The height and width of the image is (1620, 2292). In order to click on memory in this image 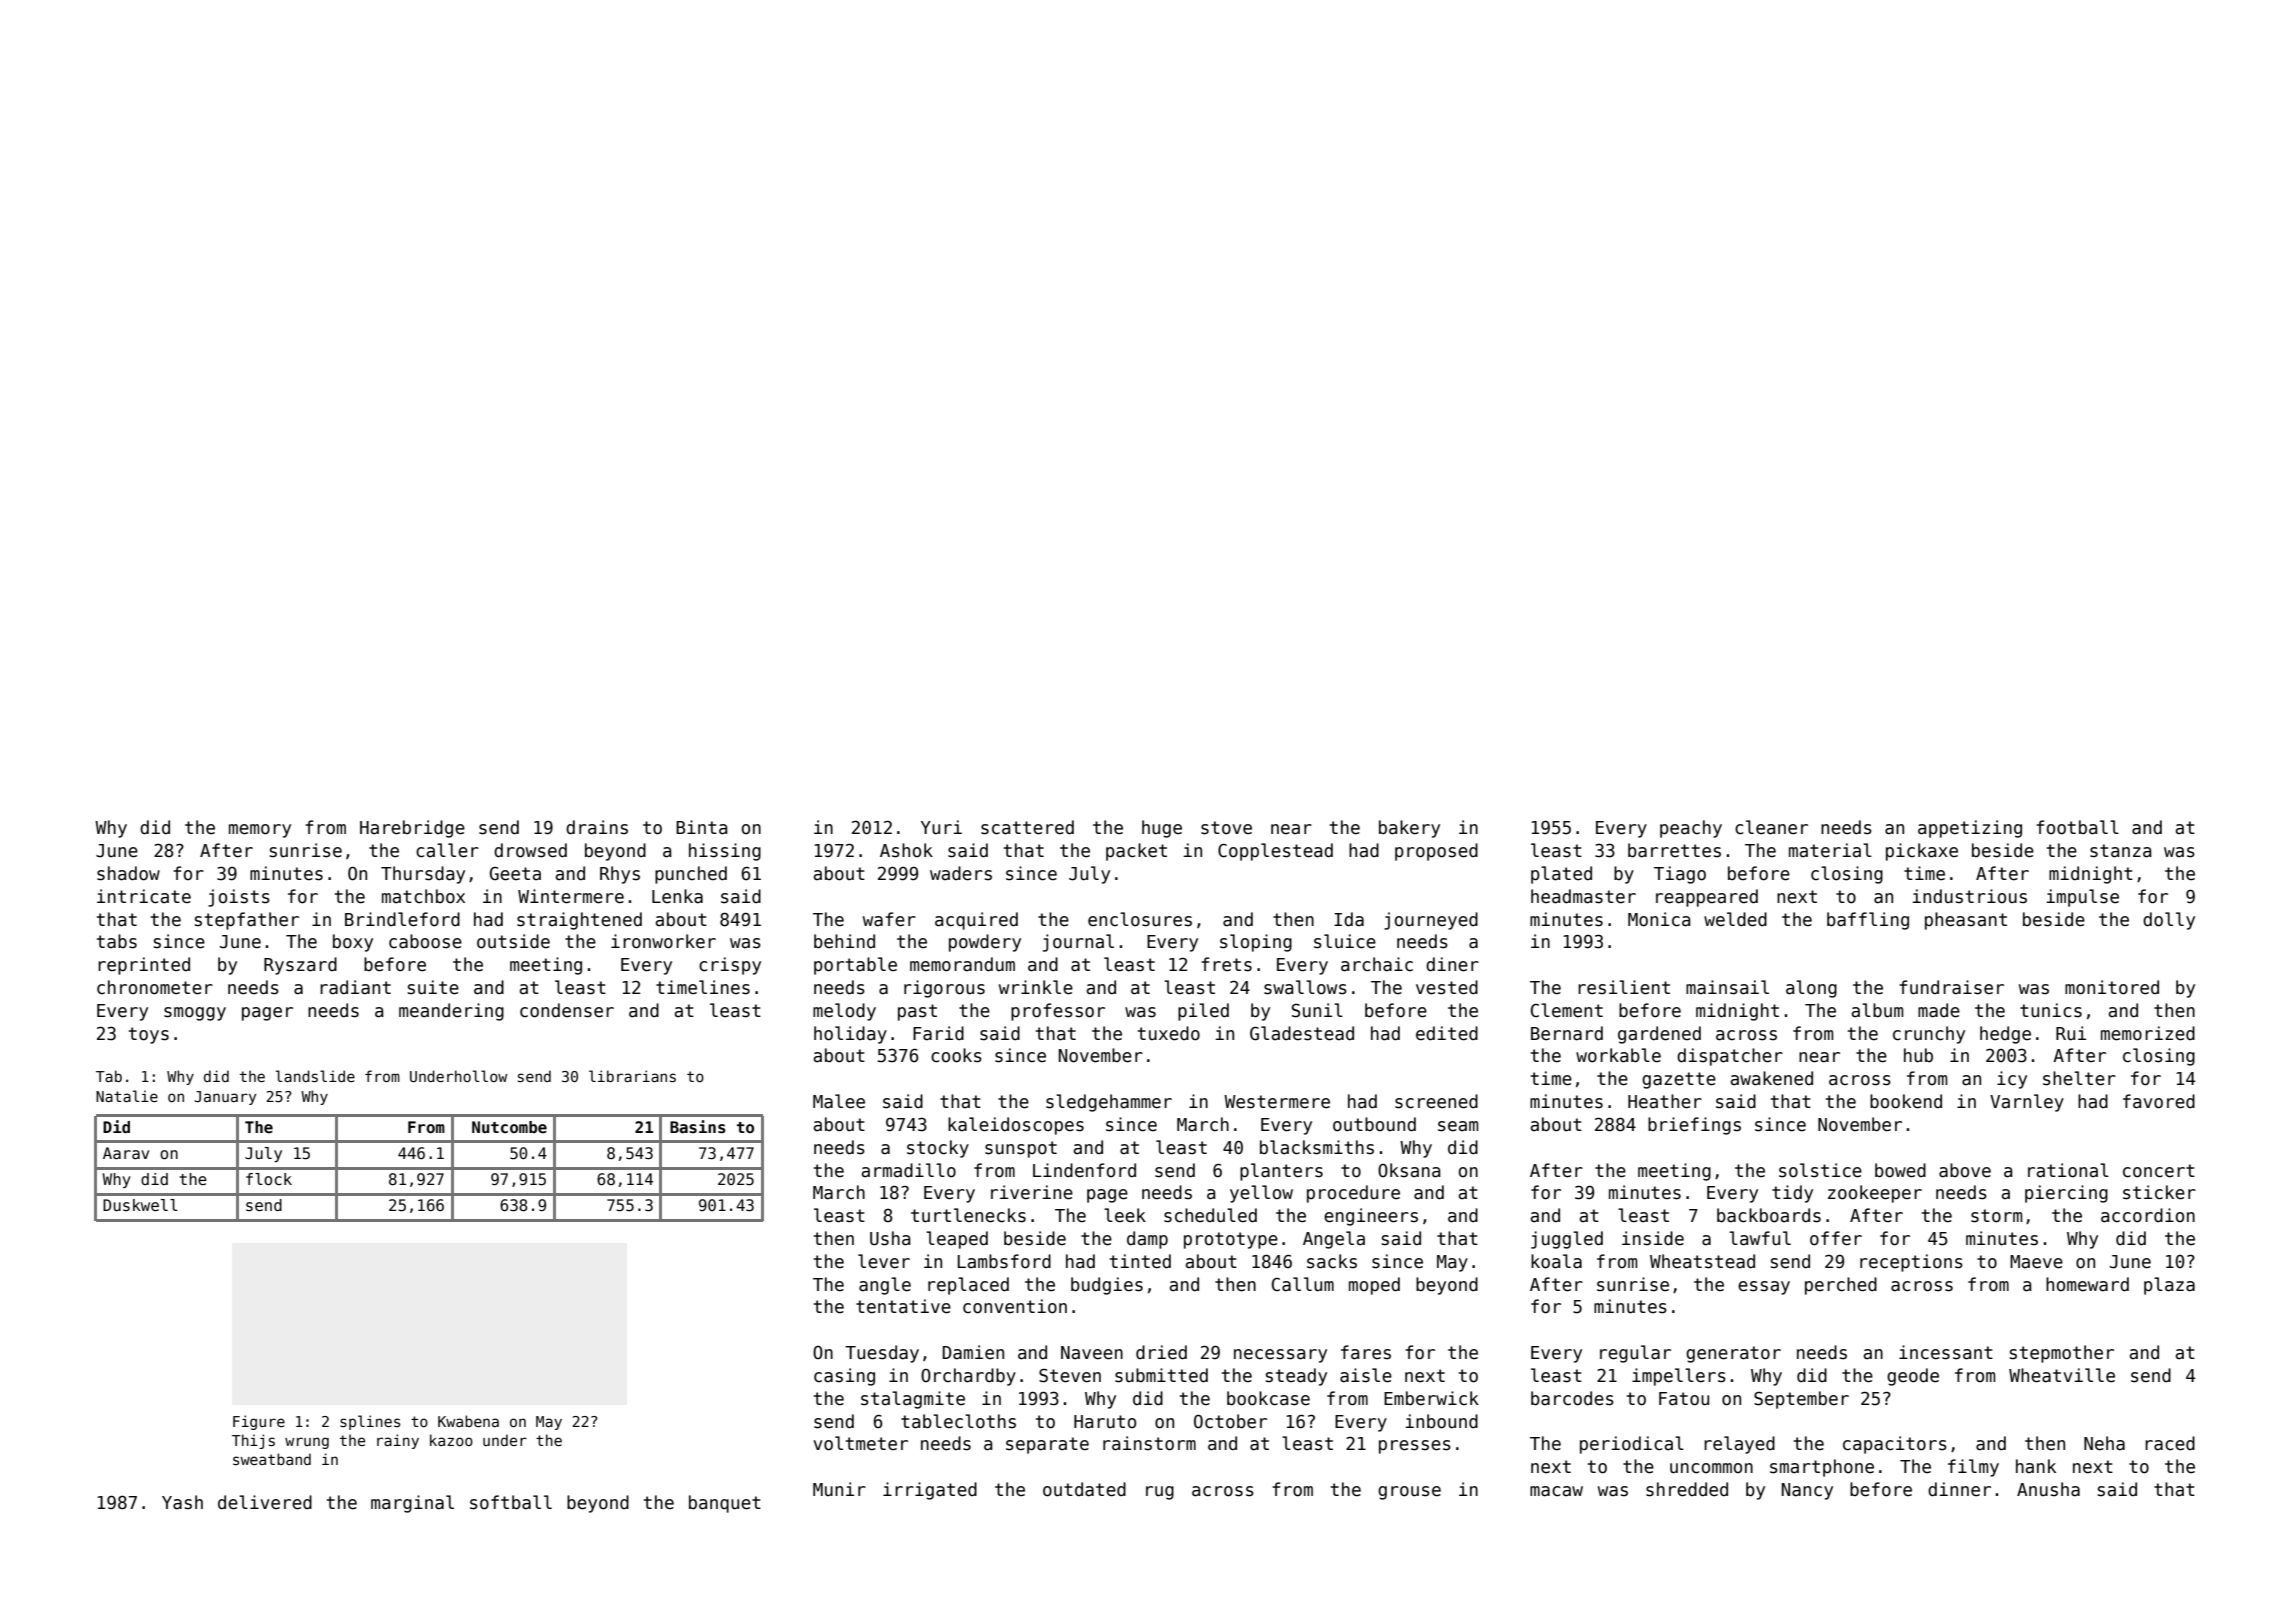, I will do `click(260, 831)`.
